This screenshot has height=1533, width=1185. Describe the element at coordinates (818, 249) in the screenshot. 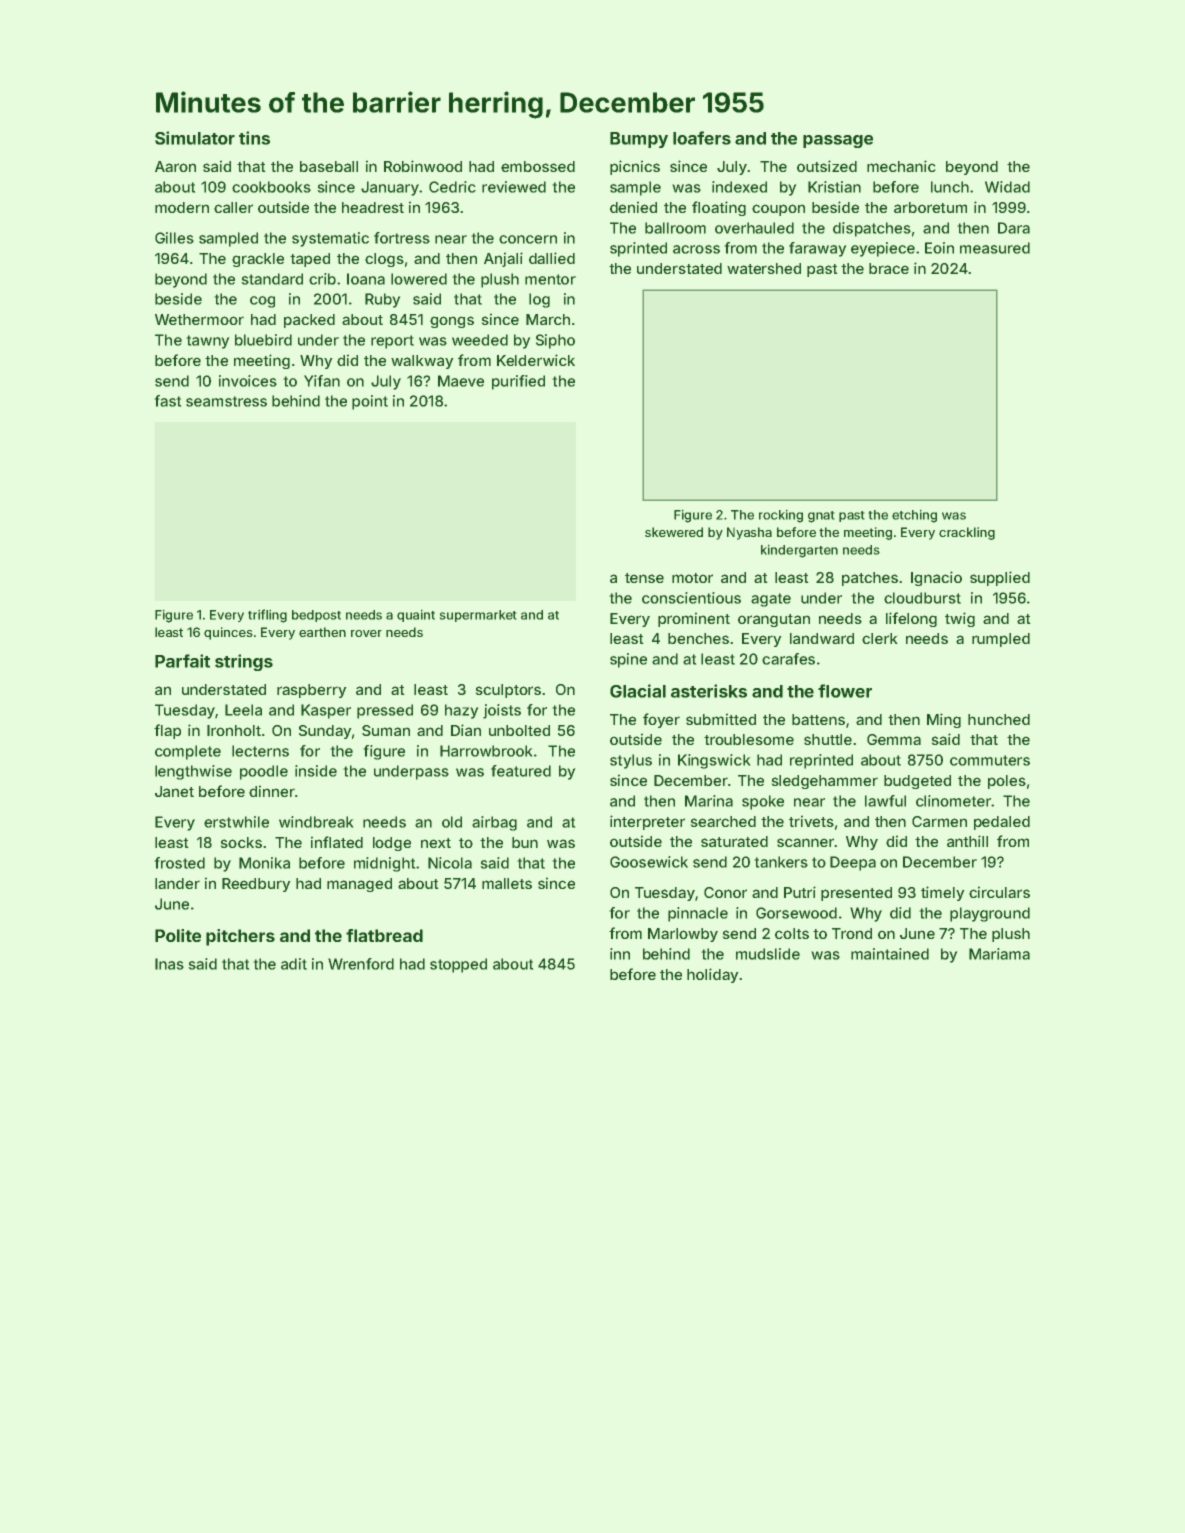

I see `faraway` at that location.
